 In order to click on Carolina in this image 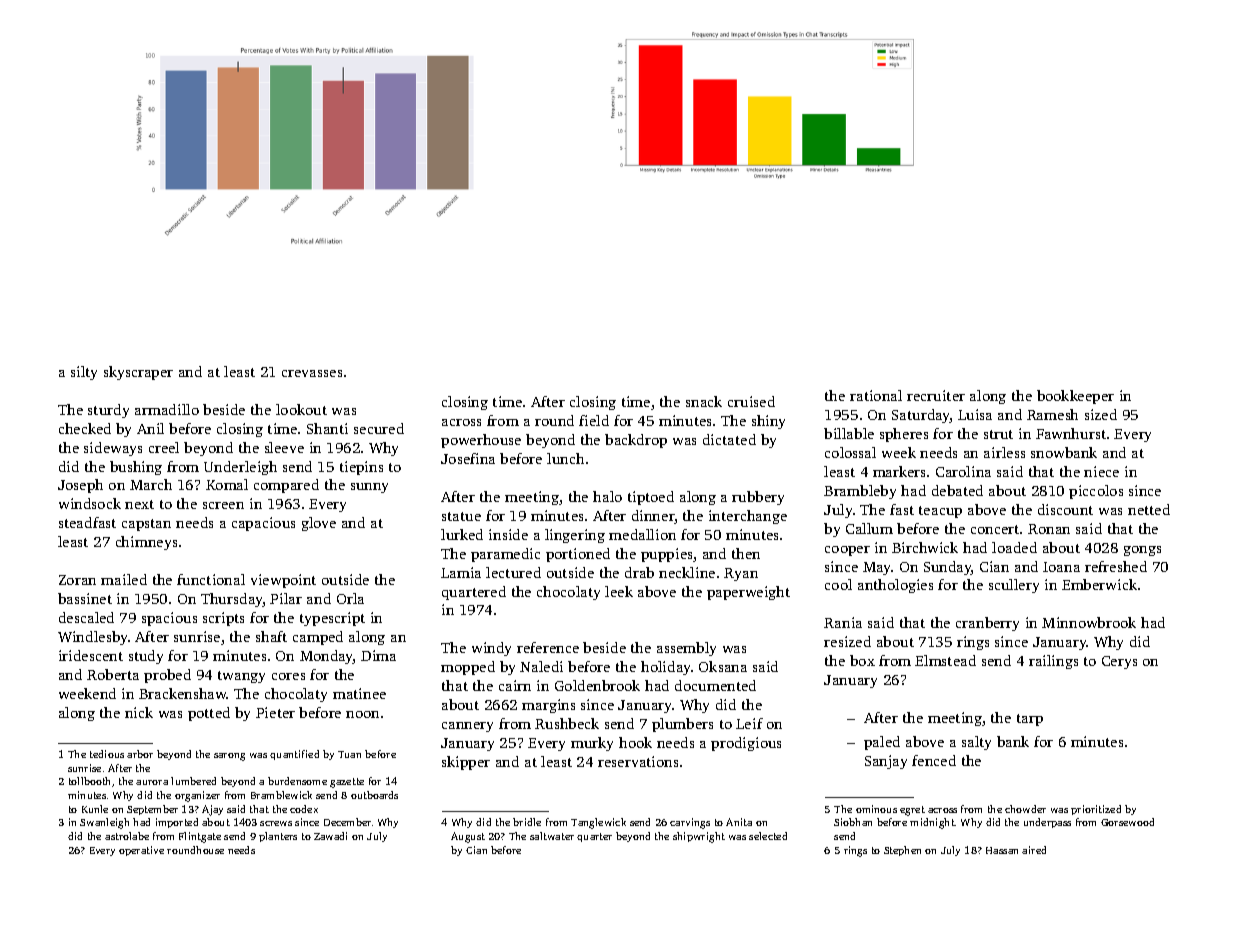, I will do `click(963, 471)`.
